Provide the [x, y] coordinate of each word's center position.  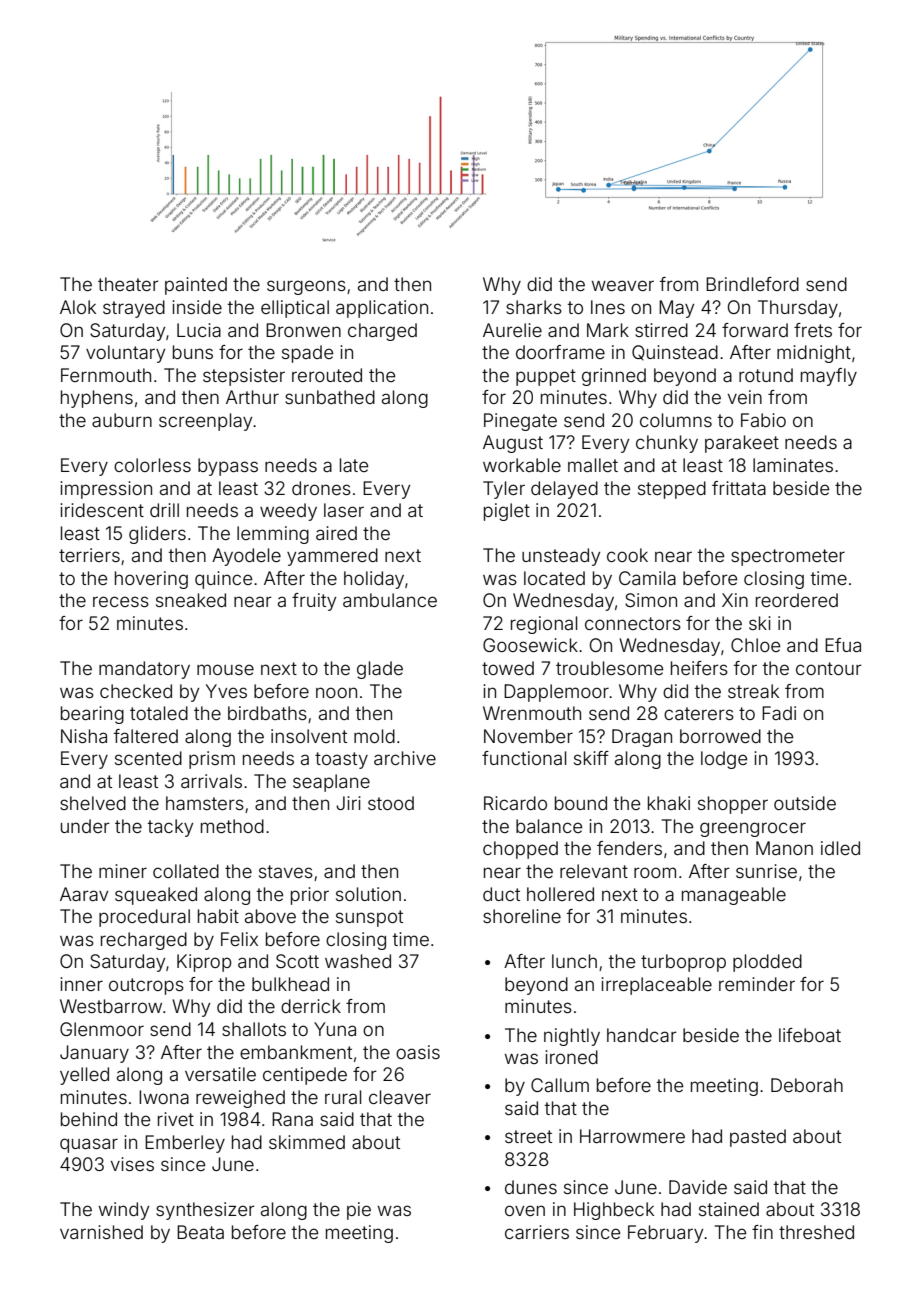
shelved [93, 803]
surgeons [306, 287]
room [655, 872]
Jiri [348, 803]
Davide [698, 1187]
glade [380, 670]
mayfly [829, 377]
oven [525, 1210]
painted [196, 286]
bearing [92, 715]
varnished [101, 1232]
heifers [699, 668]
